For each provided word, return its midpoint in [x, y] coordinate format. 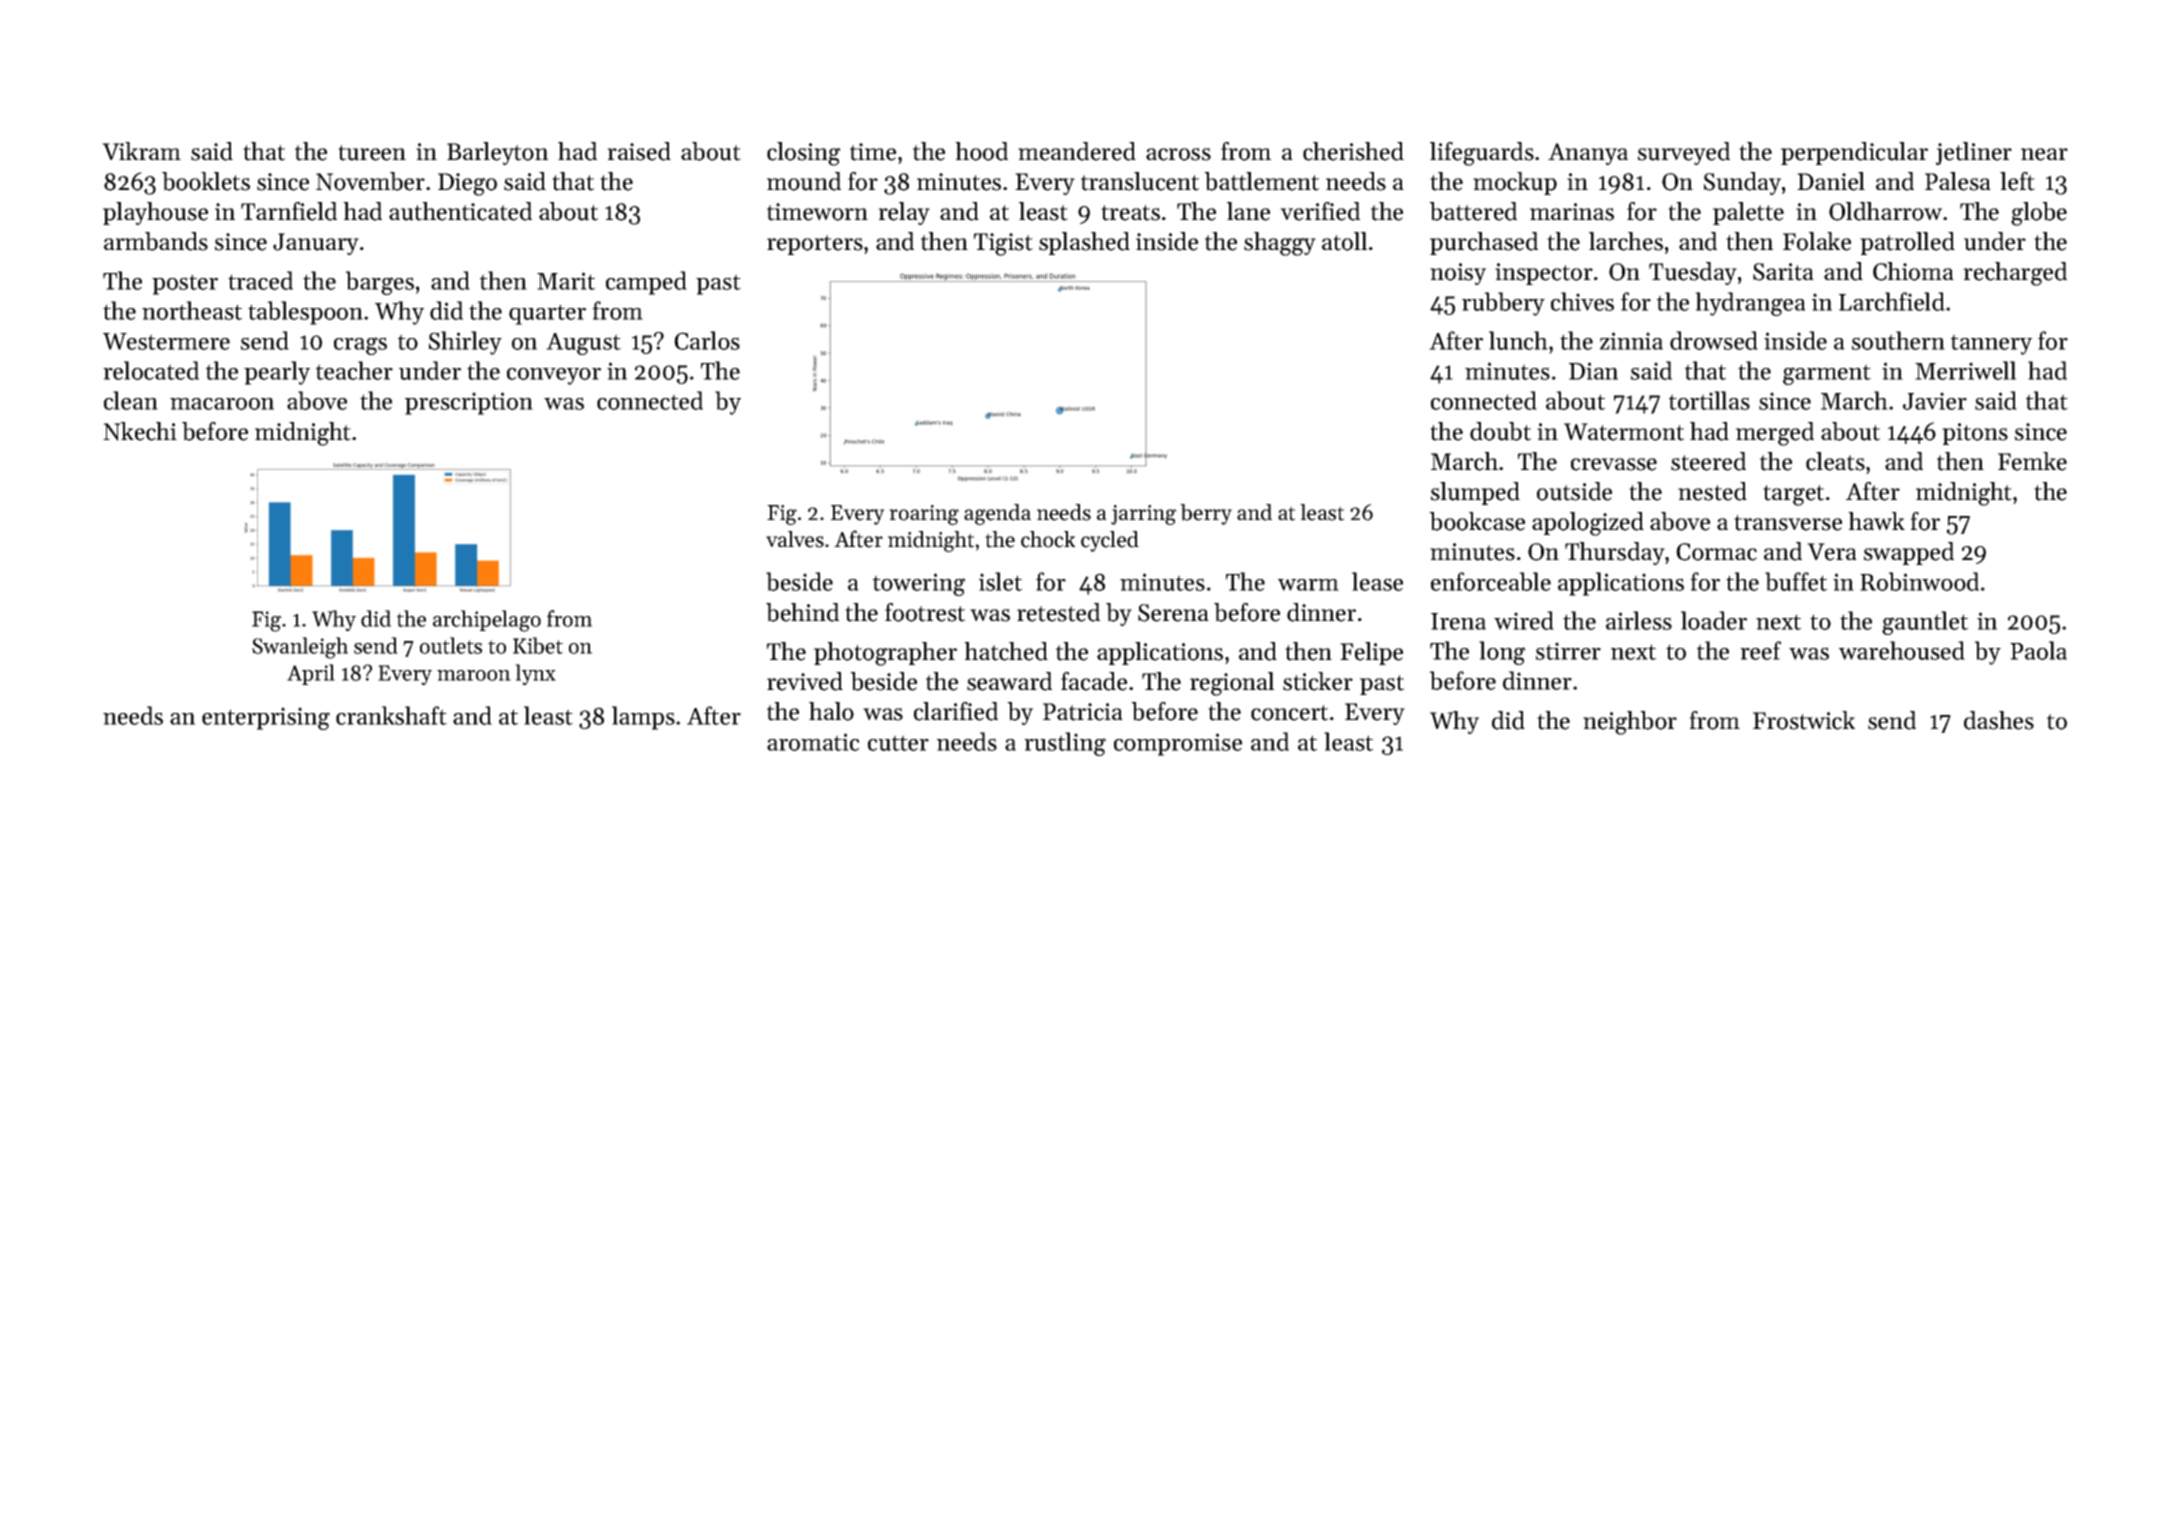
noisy [1458, 274]
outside [1574, 491]
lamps [643, 718]
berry [1206, 514]
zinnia [1631, 341]
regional [1232, 684]
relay [904, 213]
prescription [469, 403]
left [2017, 181]
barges [379, 283]
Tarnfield [289, 211]
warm [1308, 585]
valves [795, 539]
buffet [1796, 581]
